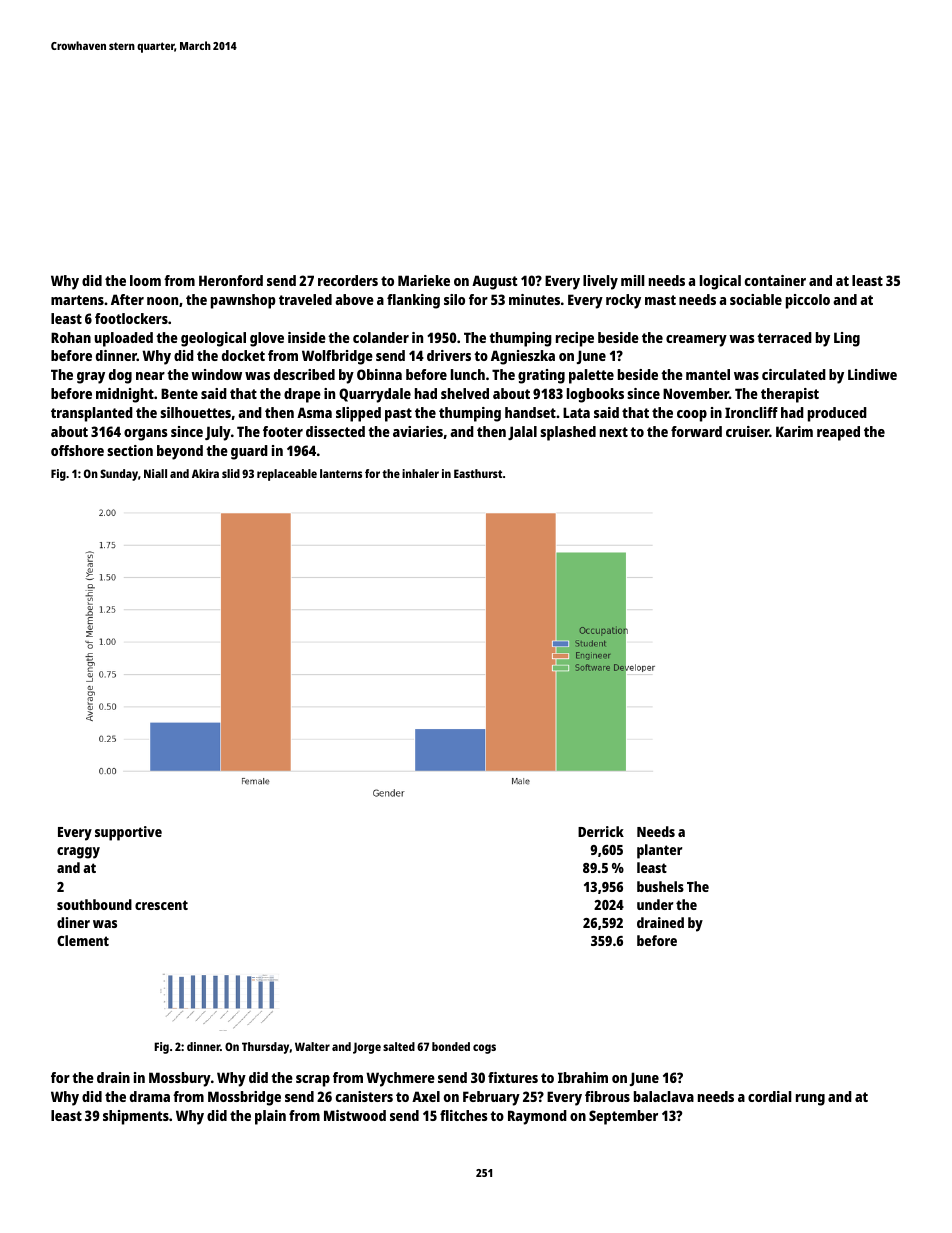  Describe the element at coordinates (659, 851) in the document. I see `planter` at that location.
